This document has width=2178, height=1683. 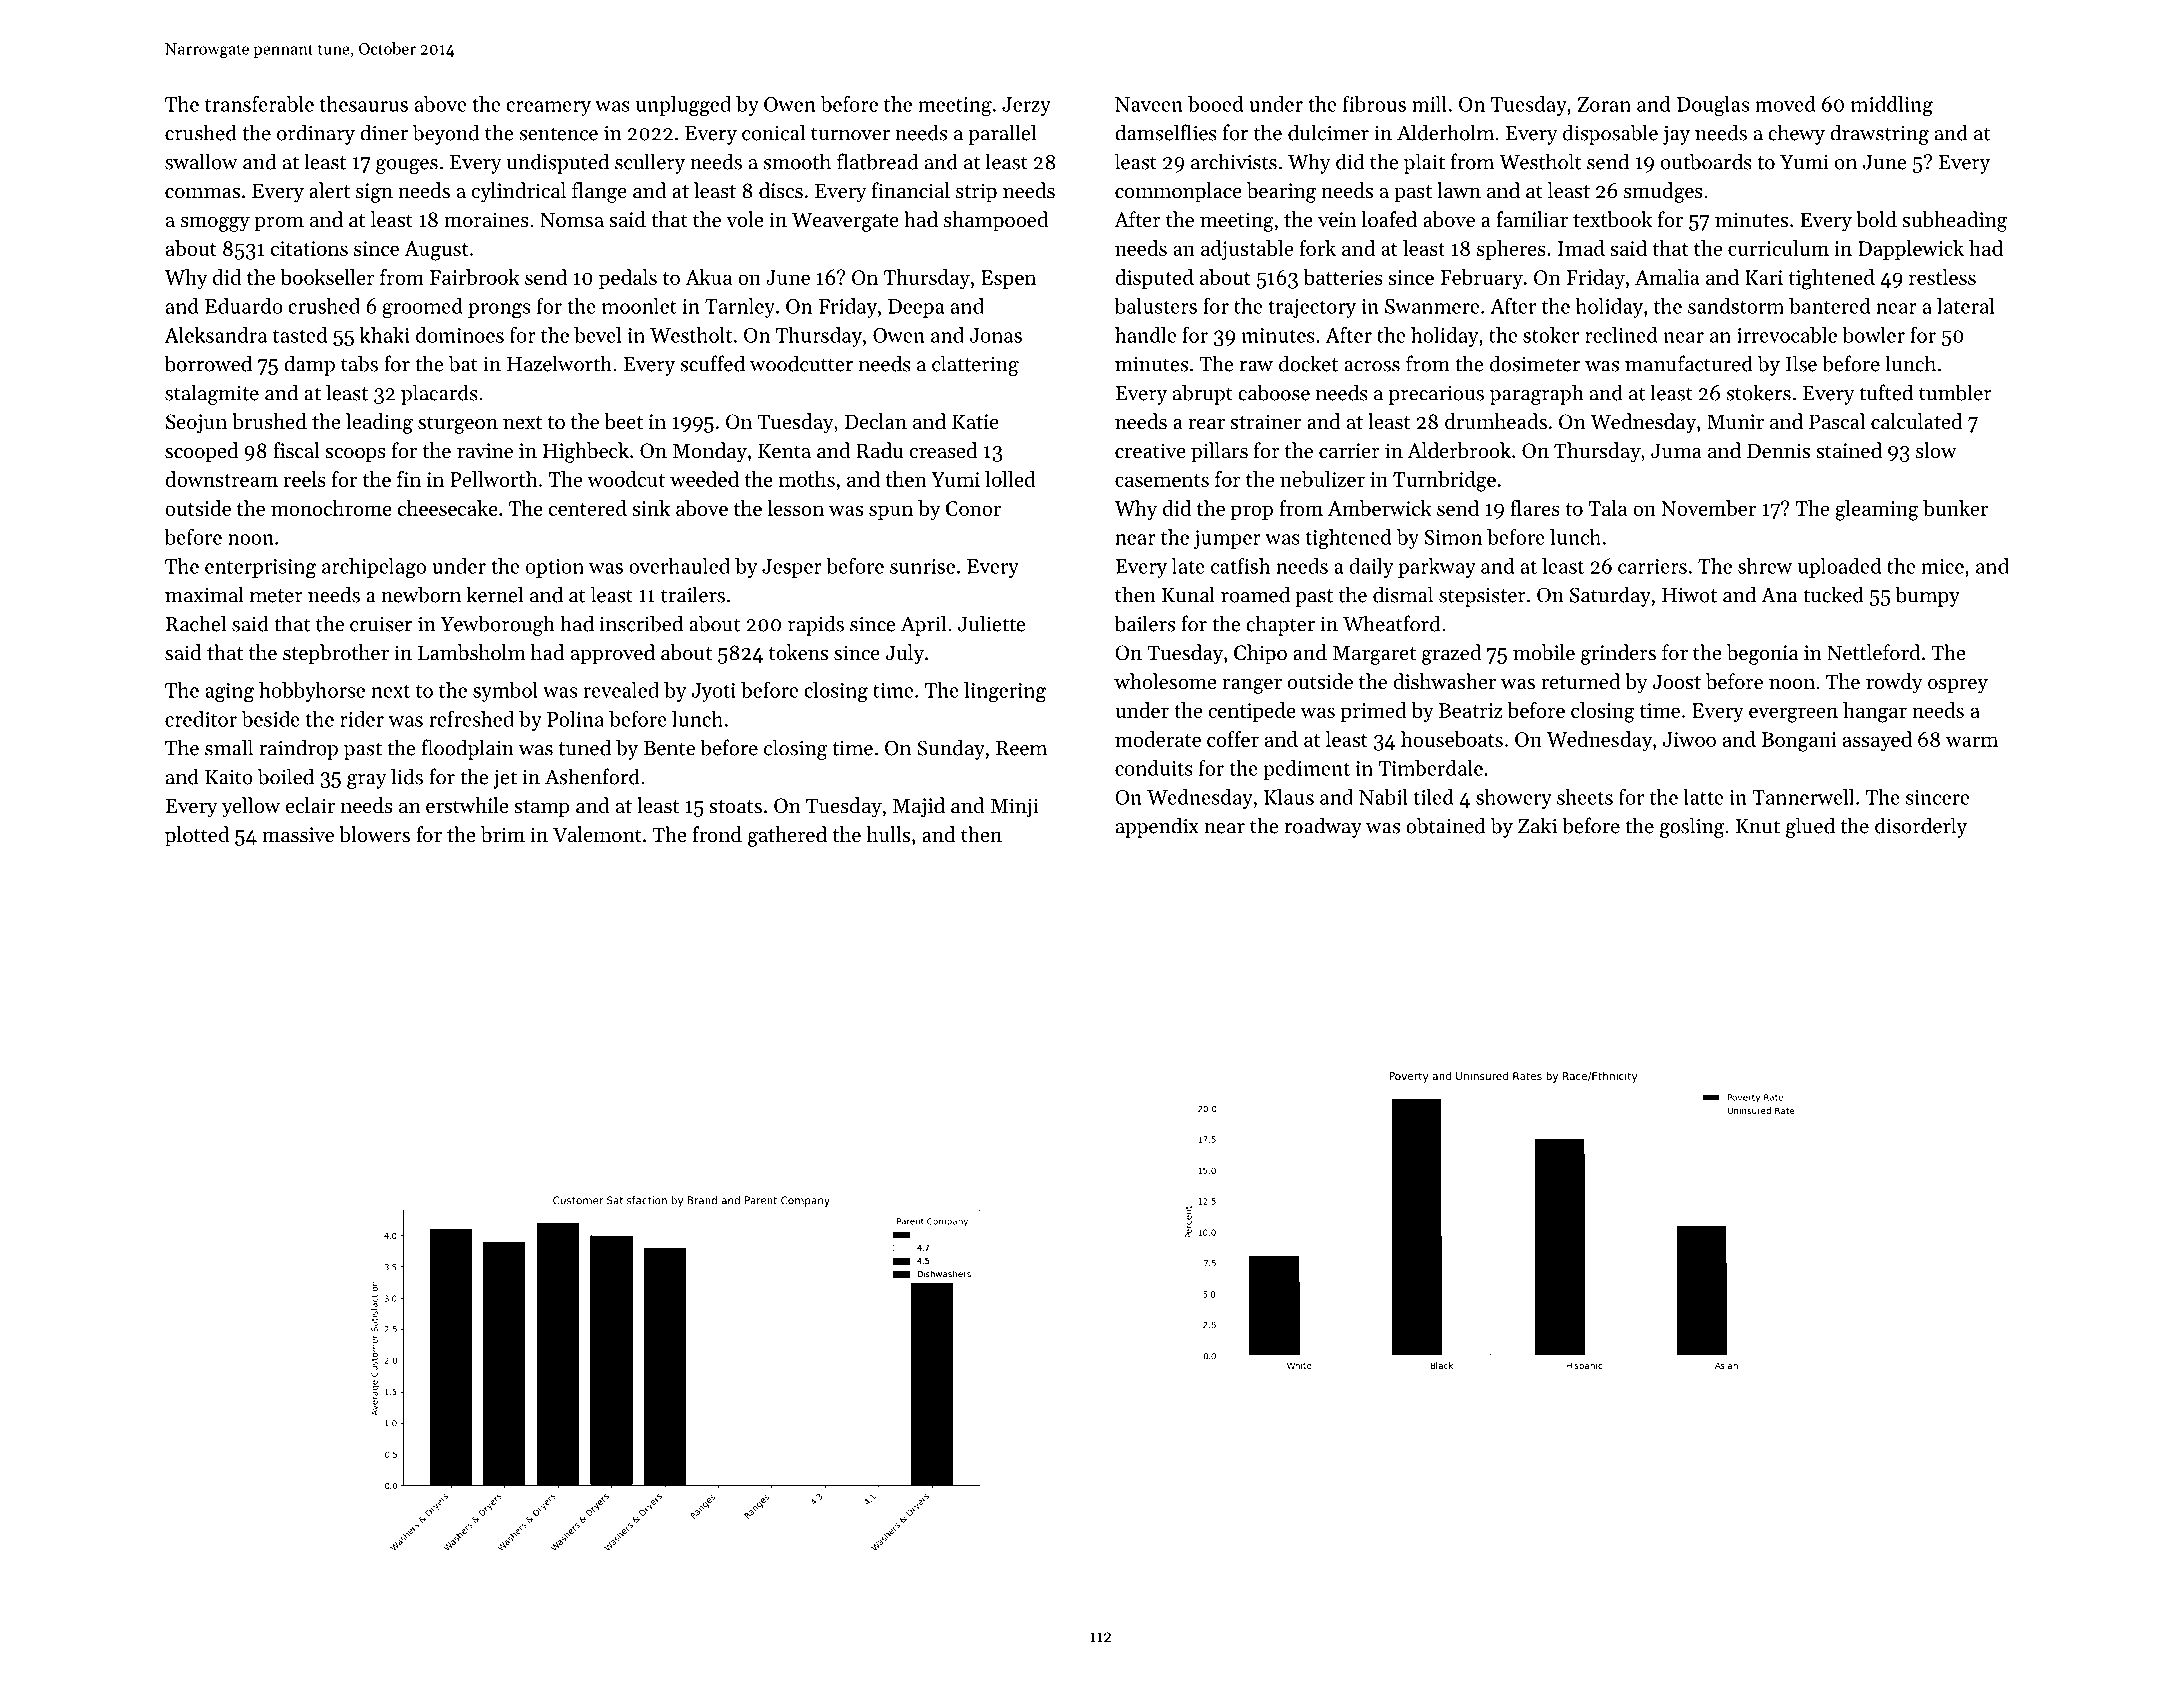 I want to click on Ashenford, so click(x=592, y=776).
